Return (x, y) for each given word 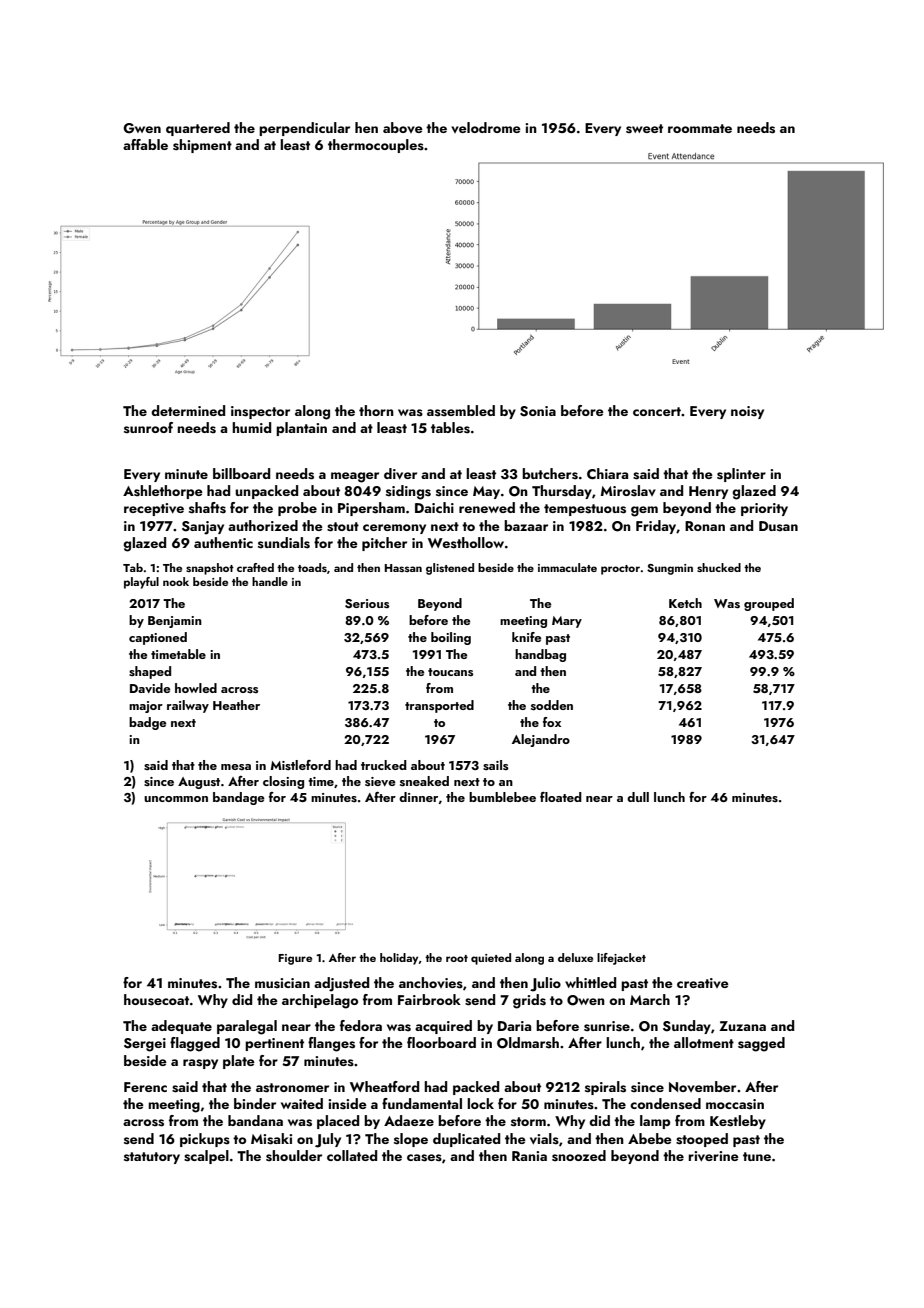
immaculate (567, 567)
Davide (150, 688)
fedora (361, 1025)
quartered (198, 129)
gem (644, 511)
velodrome (486, 127)
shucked (719, 567)
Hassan (403, 568)
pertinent (274, 1044)
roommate (700, 128)
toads (312, 567)
